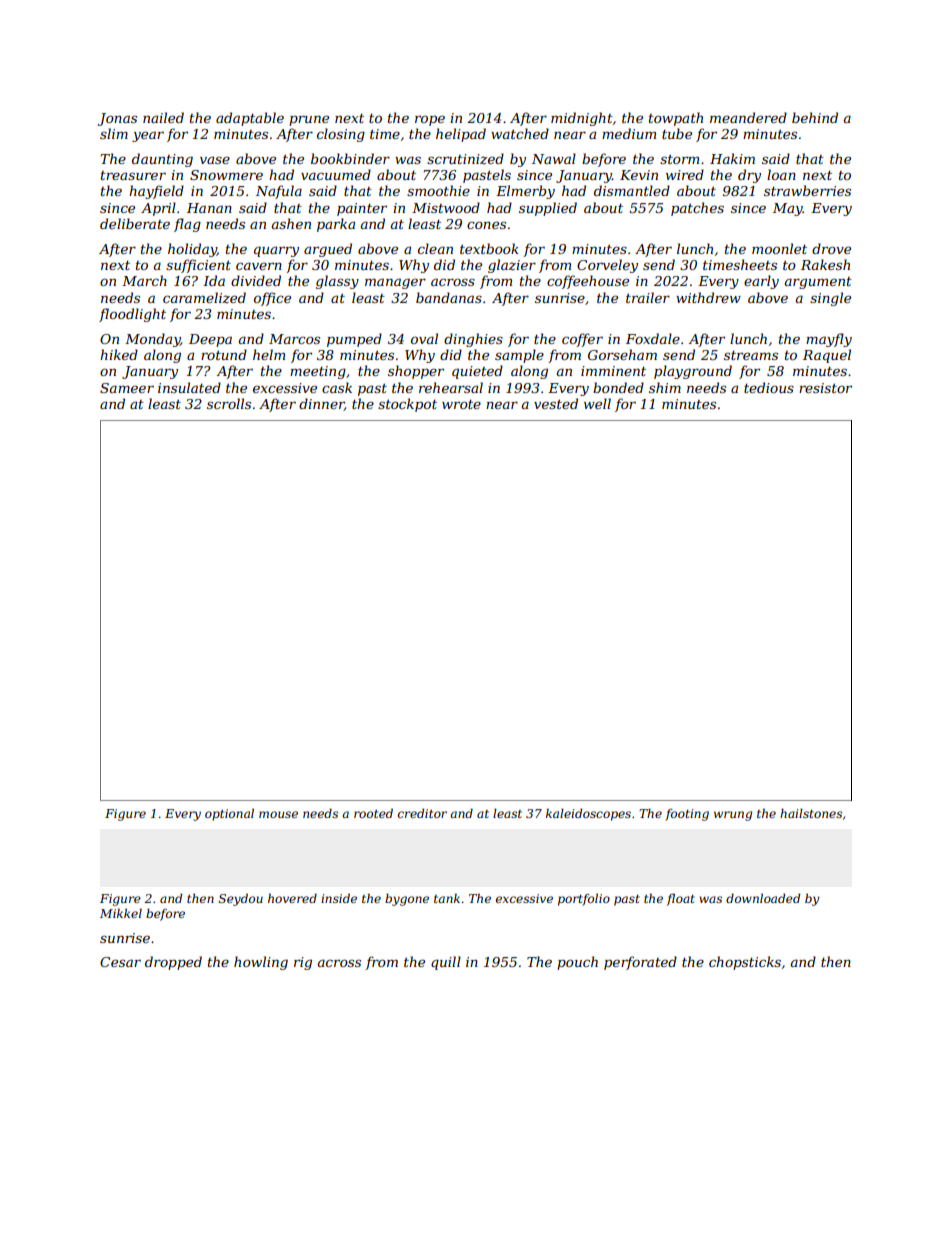 The height and width of the screenshot is (1233, 952). I want to click on kaleidoscopes, so click(588, 815).
